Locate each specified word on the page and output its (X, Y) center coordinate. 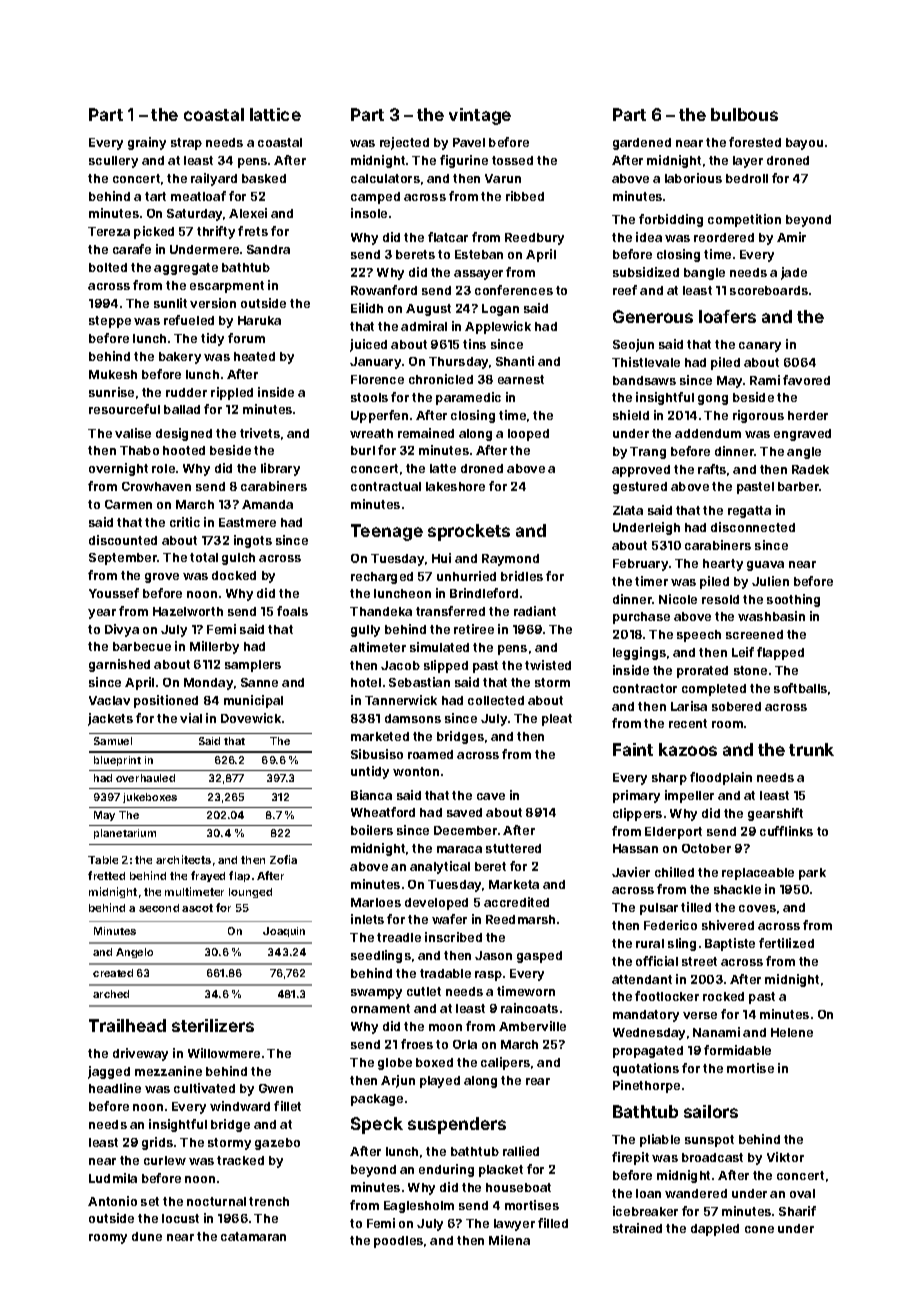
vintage (480, 116)
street (699, 961)
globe (395, 1064)
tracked (240, 1160)
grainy (147, 143)
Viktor (785, 1157)
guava (765, 566)
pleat (557, 720)
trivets (260, 433)
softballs (800, 688)
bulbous (744, 114)
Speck (377, 1125)
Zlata (628, 510)
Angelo (134, 953)
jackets (110, 719)
